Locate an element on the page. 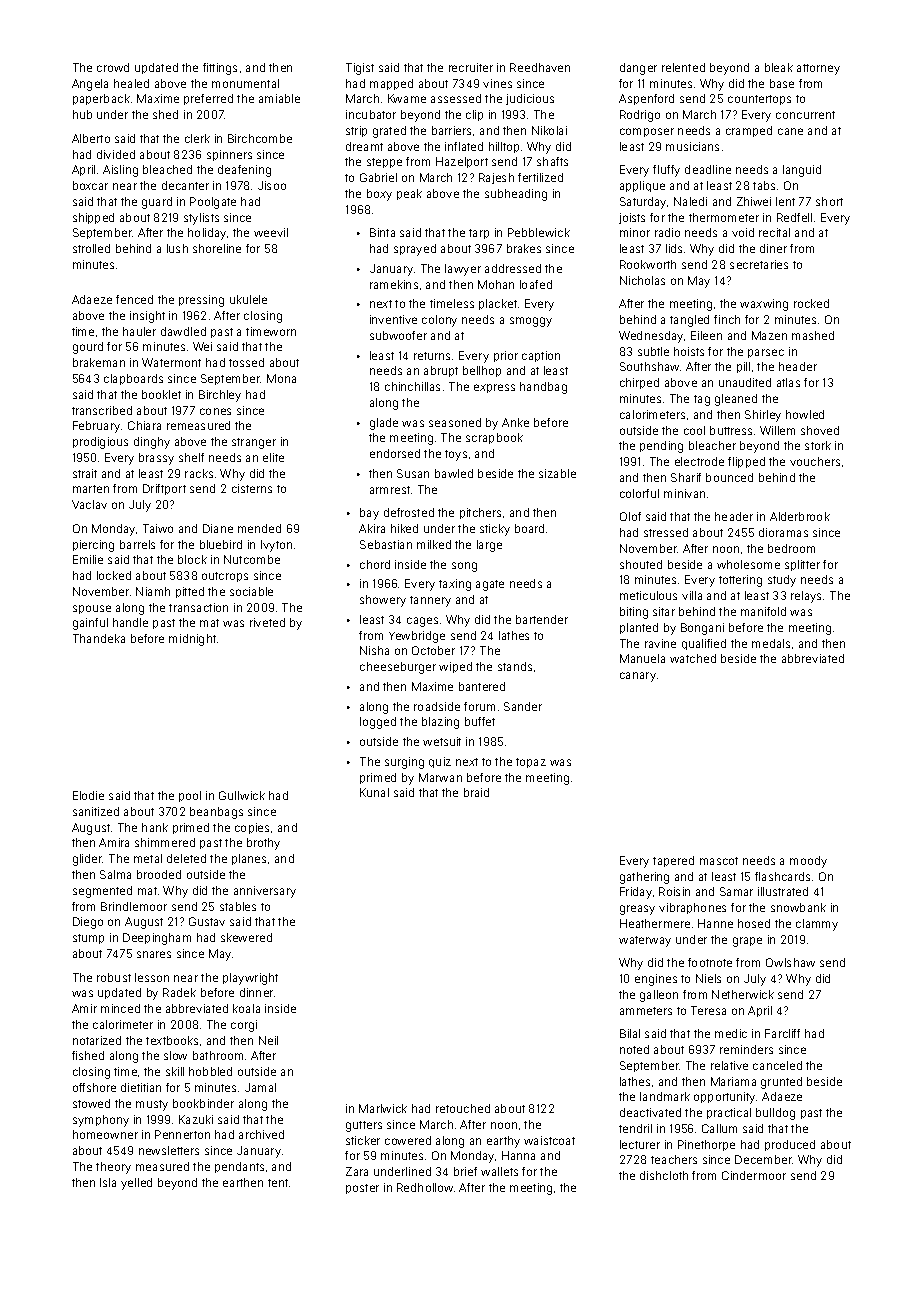  dishcloth is located at coordinates (664, 1175).
